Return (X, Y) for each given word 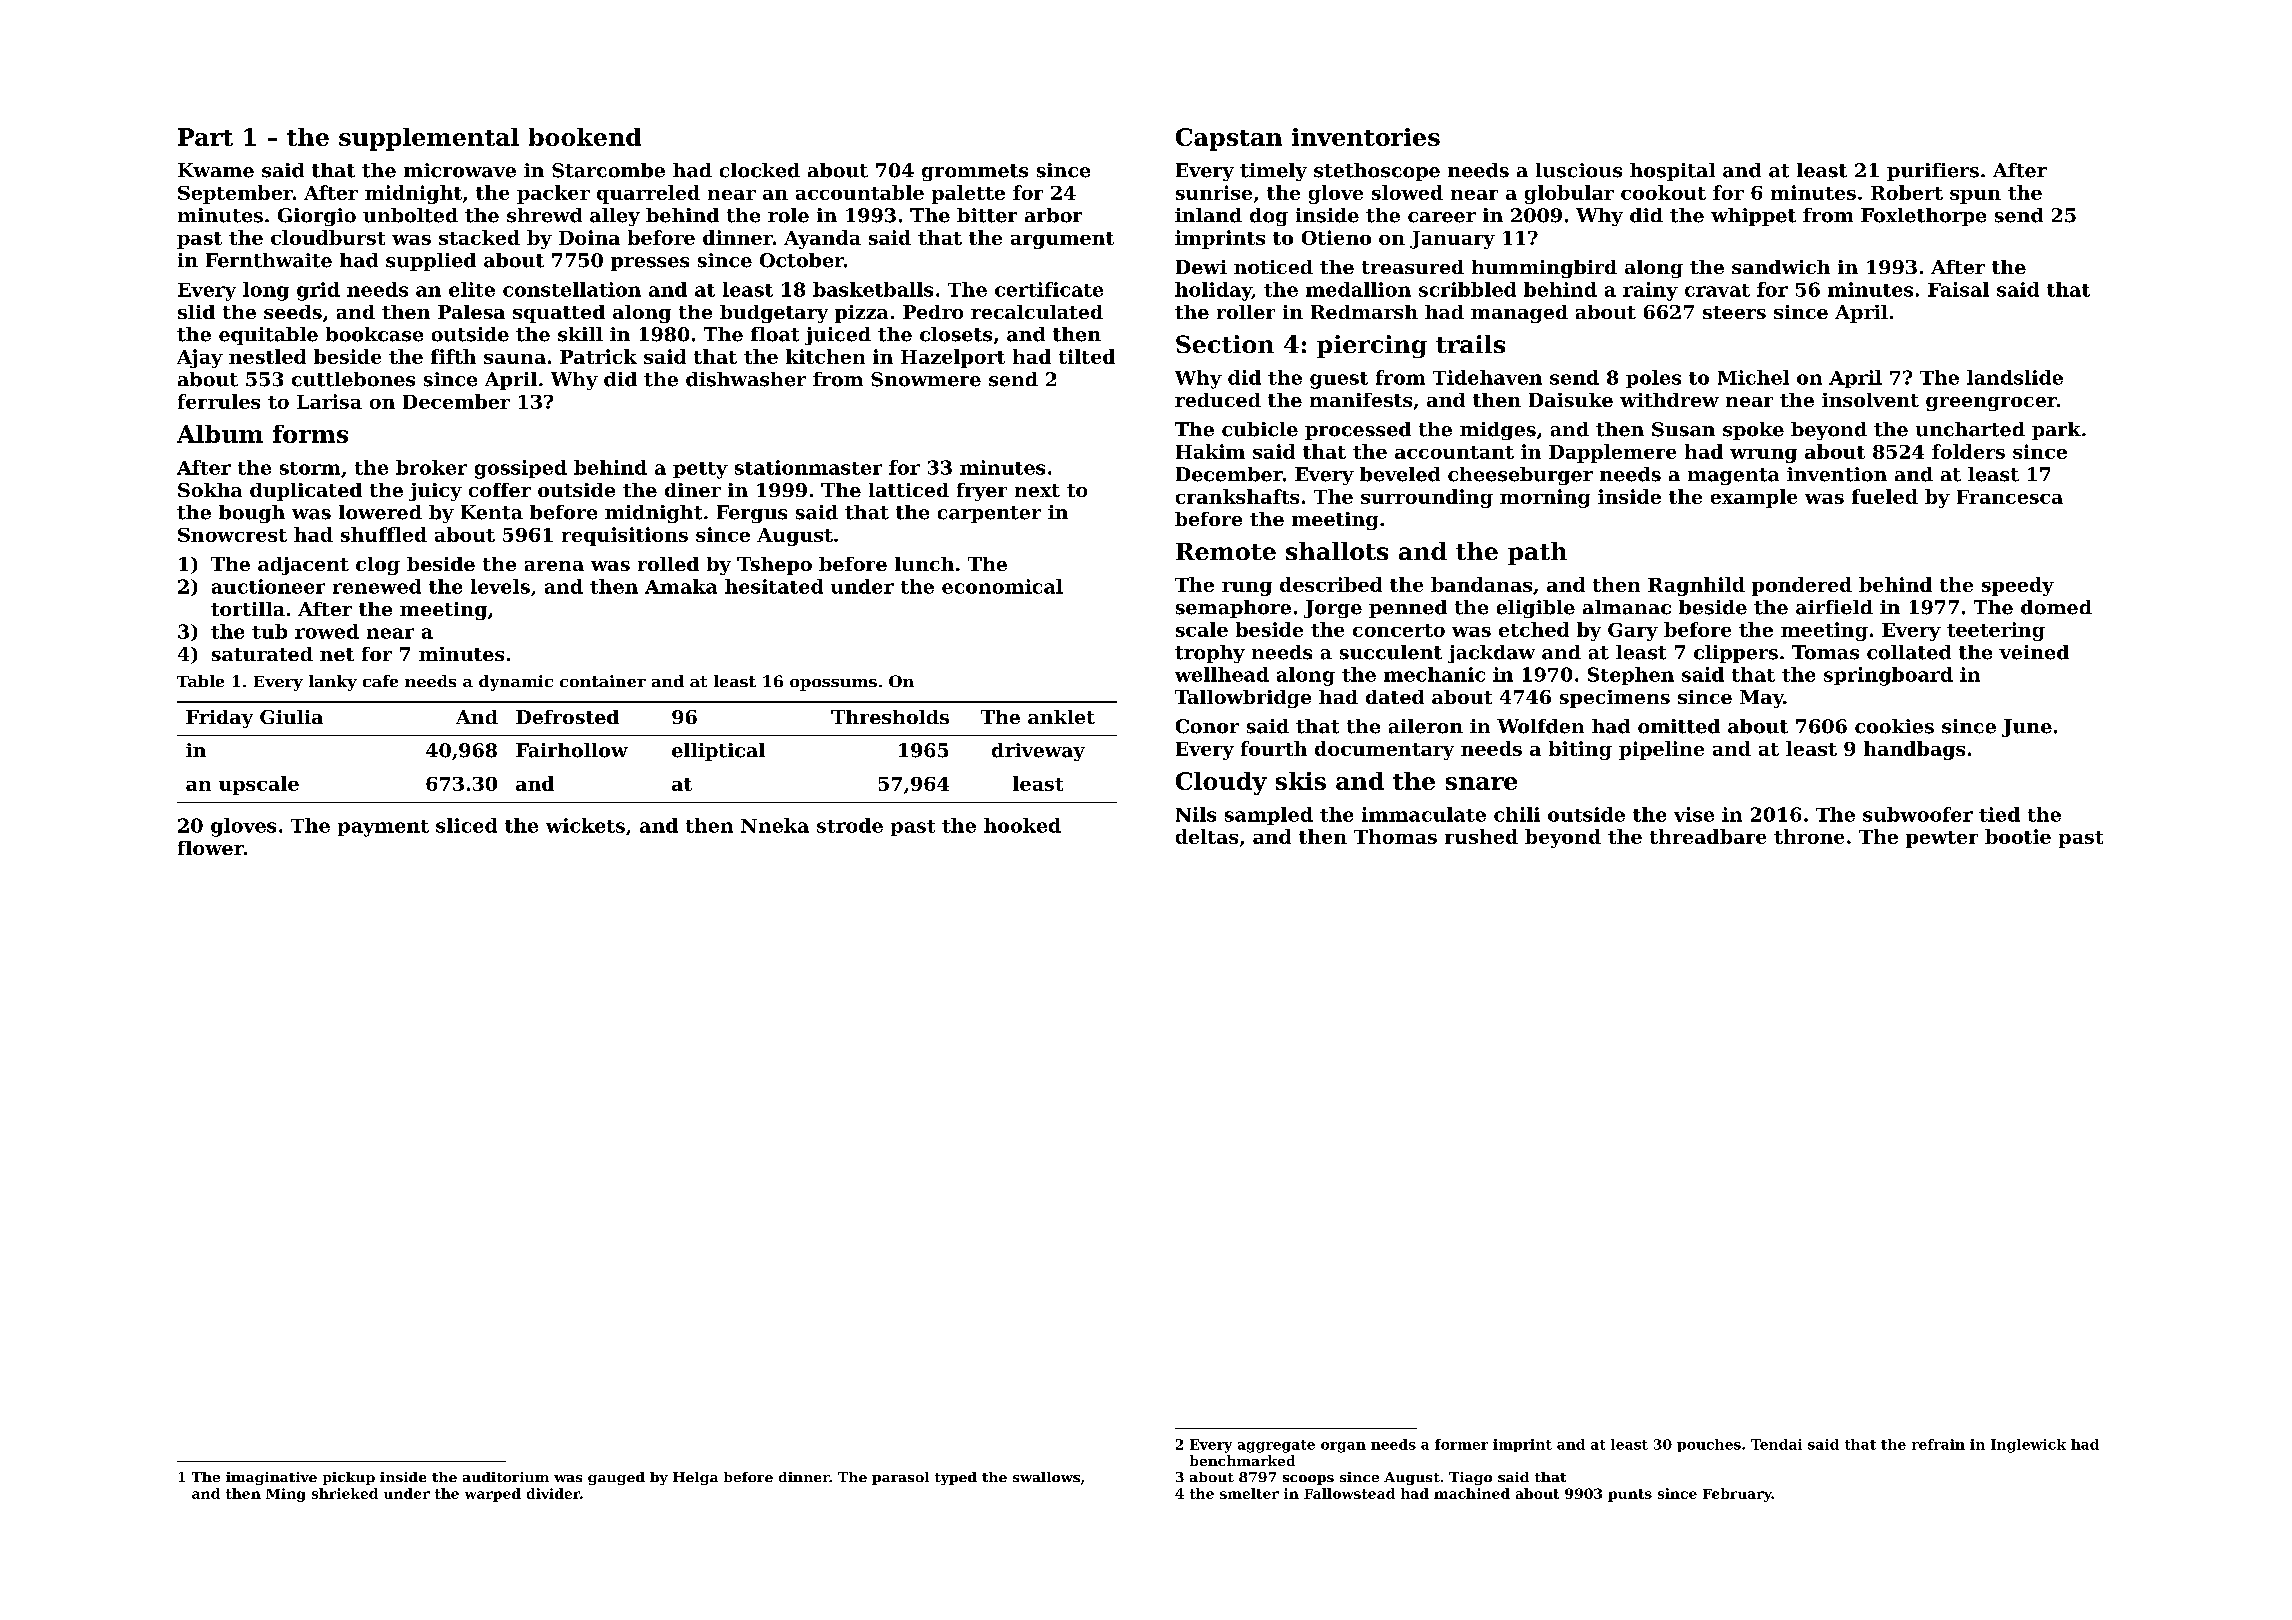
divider (553, 1493)
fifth (453, 356)
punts (1630, 1495)
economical (1002, 586)
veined (2034, 652)
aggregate (1276, 1446)
